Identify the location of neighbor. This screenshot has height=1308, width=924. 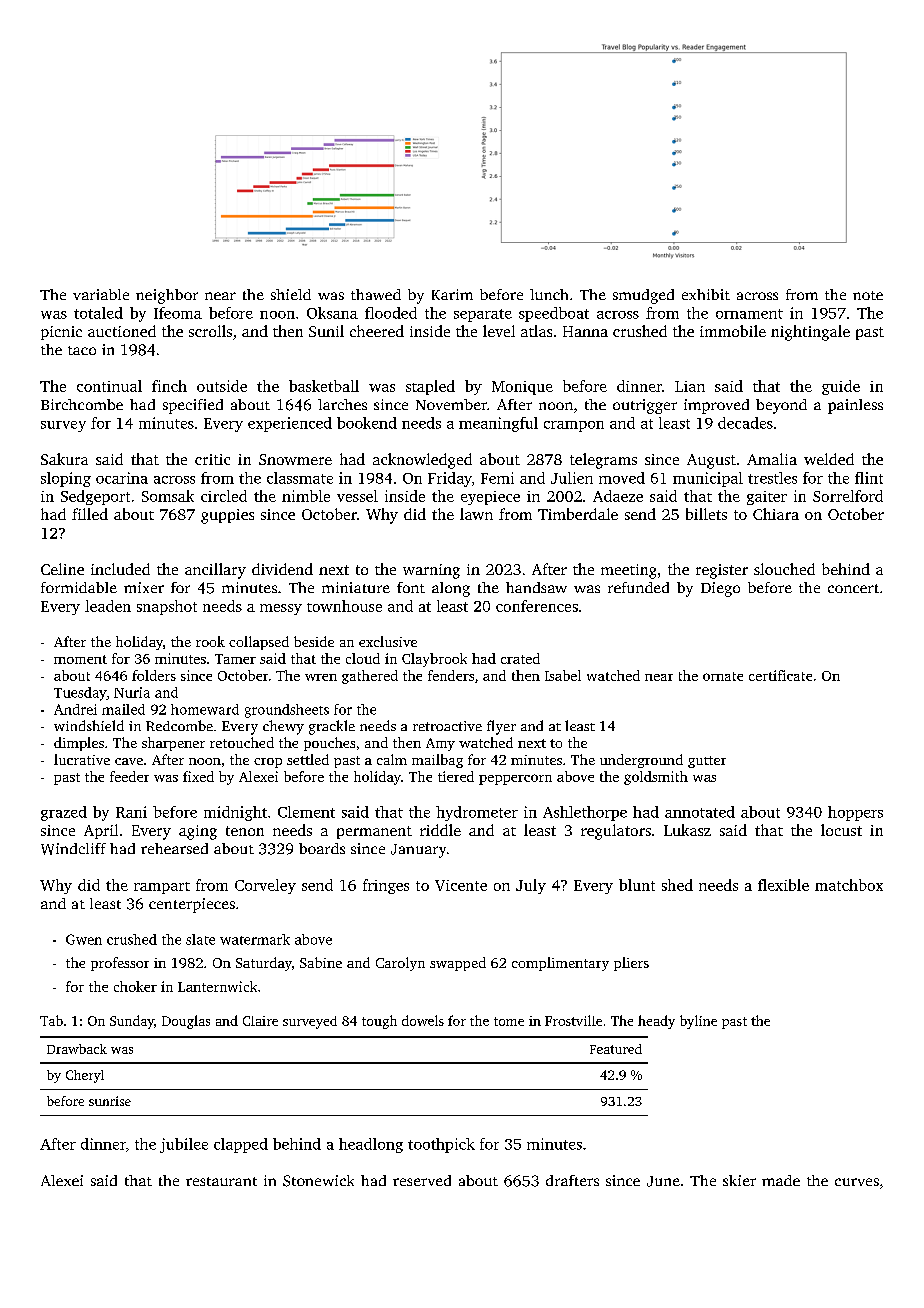
(167, 296).
